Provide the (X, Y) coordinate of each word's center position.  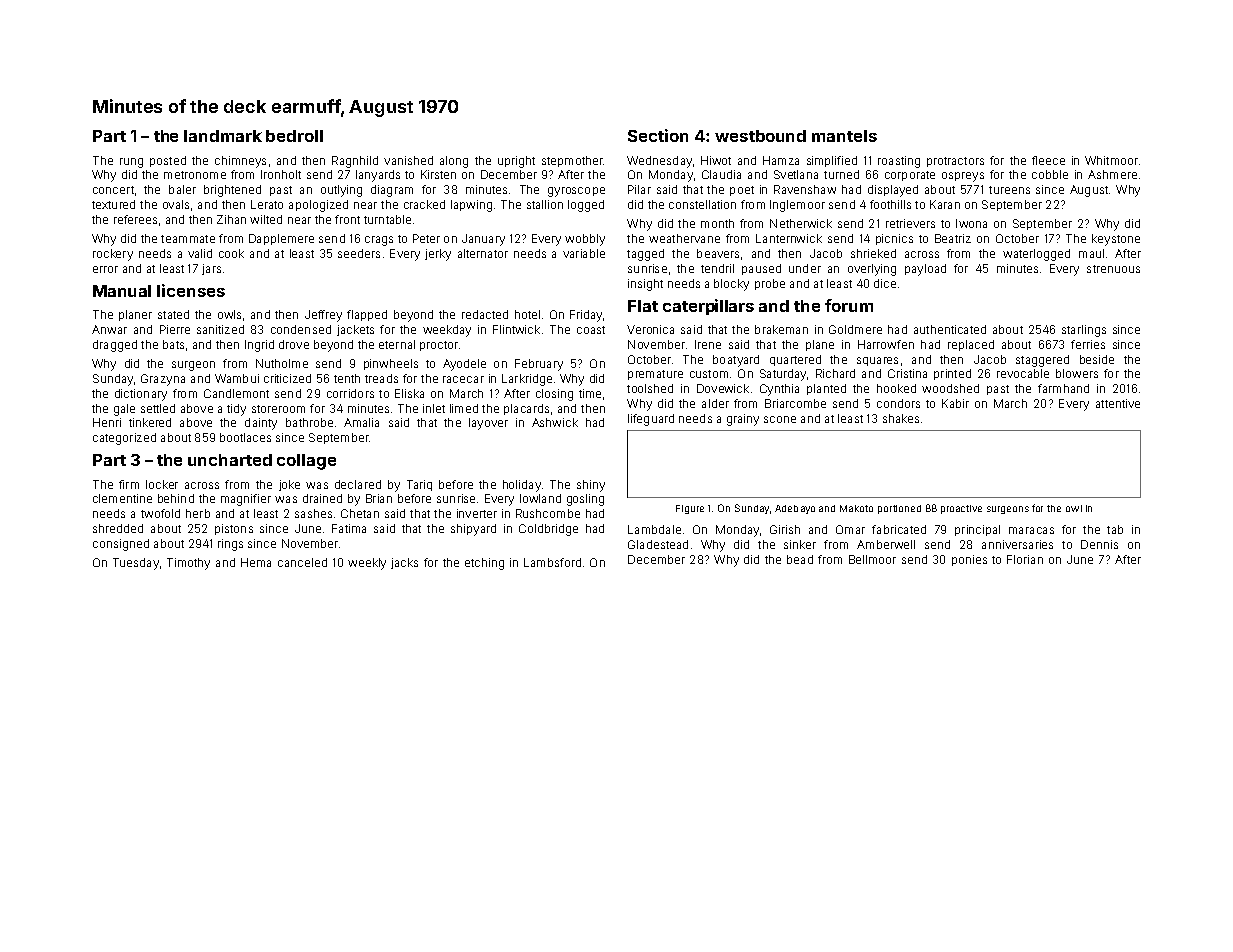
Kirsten (438, 174)
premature (655, 375)
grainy (743, 420)
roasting (899, 162)
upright (516, 162)
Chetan (360, 513)
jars (211, 269)
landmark (223, 136)
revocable (1023, 373)
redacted (485, 314)
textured (113, 204)
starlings (1084, 331)
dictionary (141, 395)
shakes (901, 418)
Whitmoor (1111, 160)
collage (306, 462)
